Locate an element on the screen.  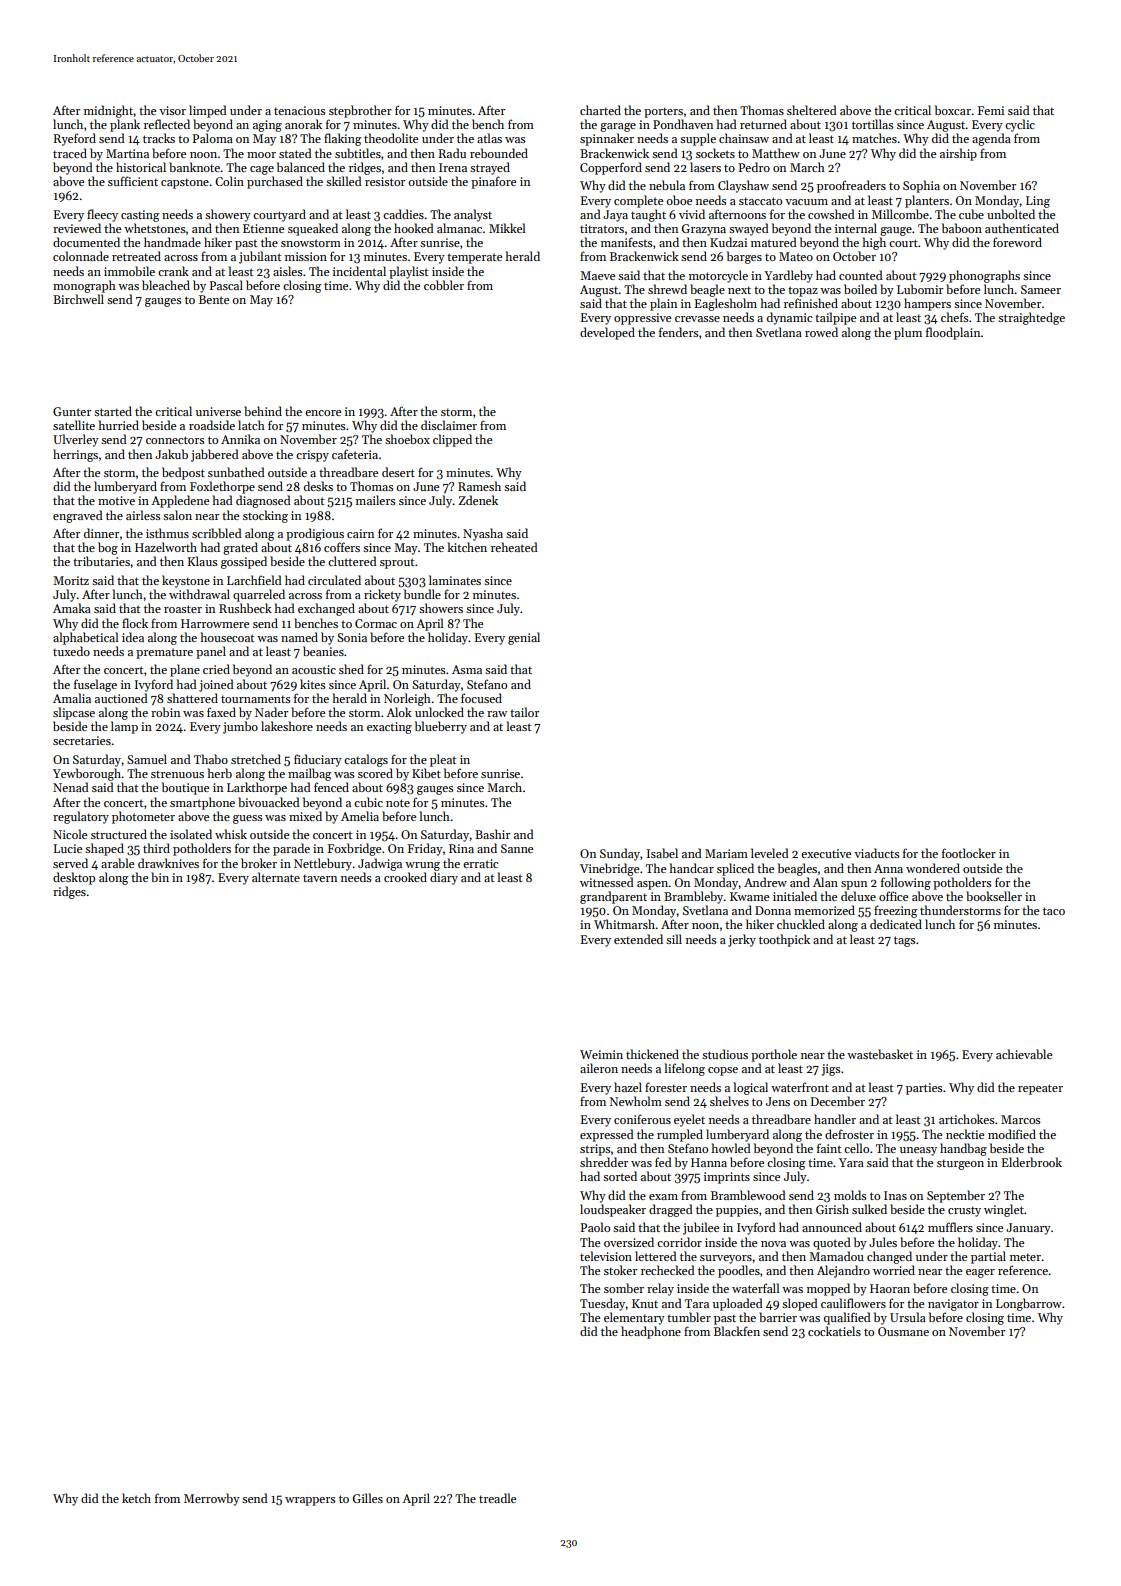
porters is located at coordinates (663, 112).
